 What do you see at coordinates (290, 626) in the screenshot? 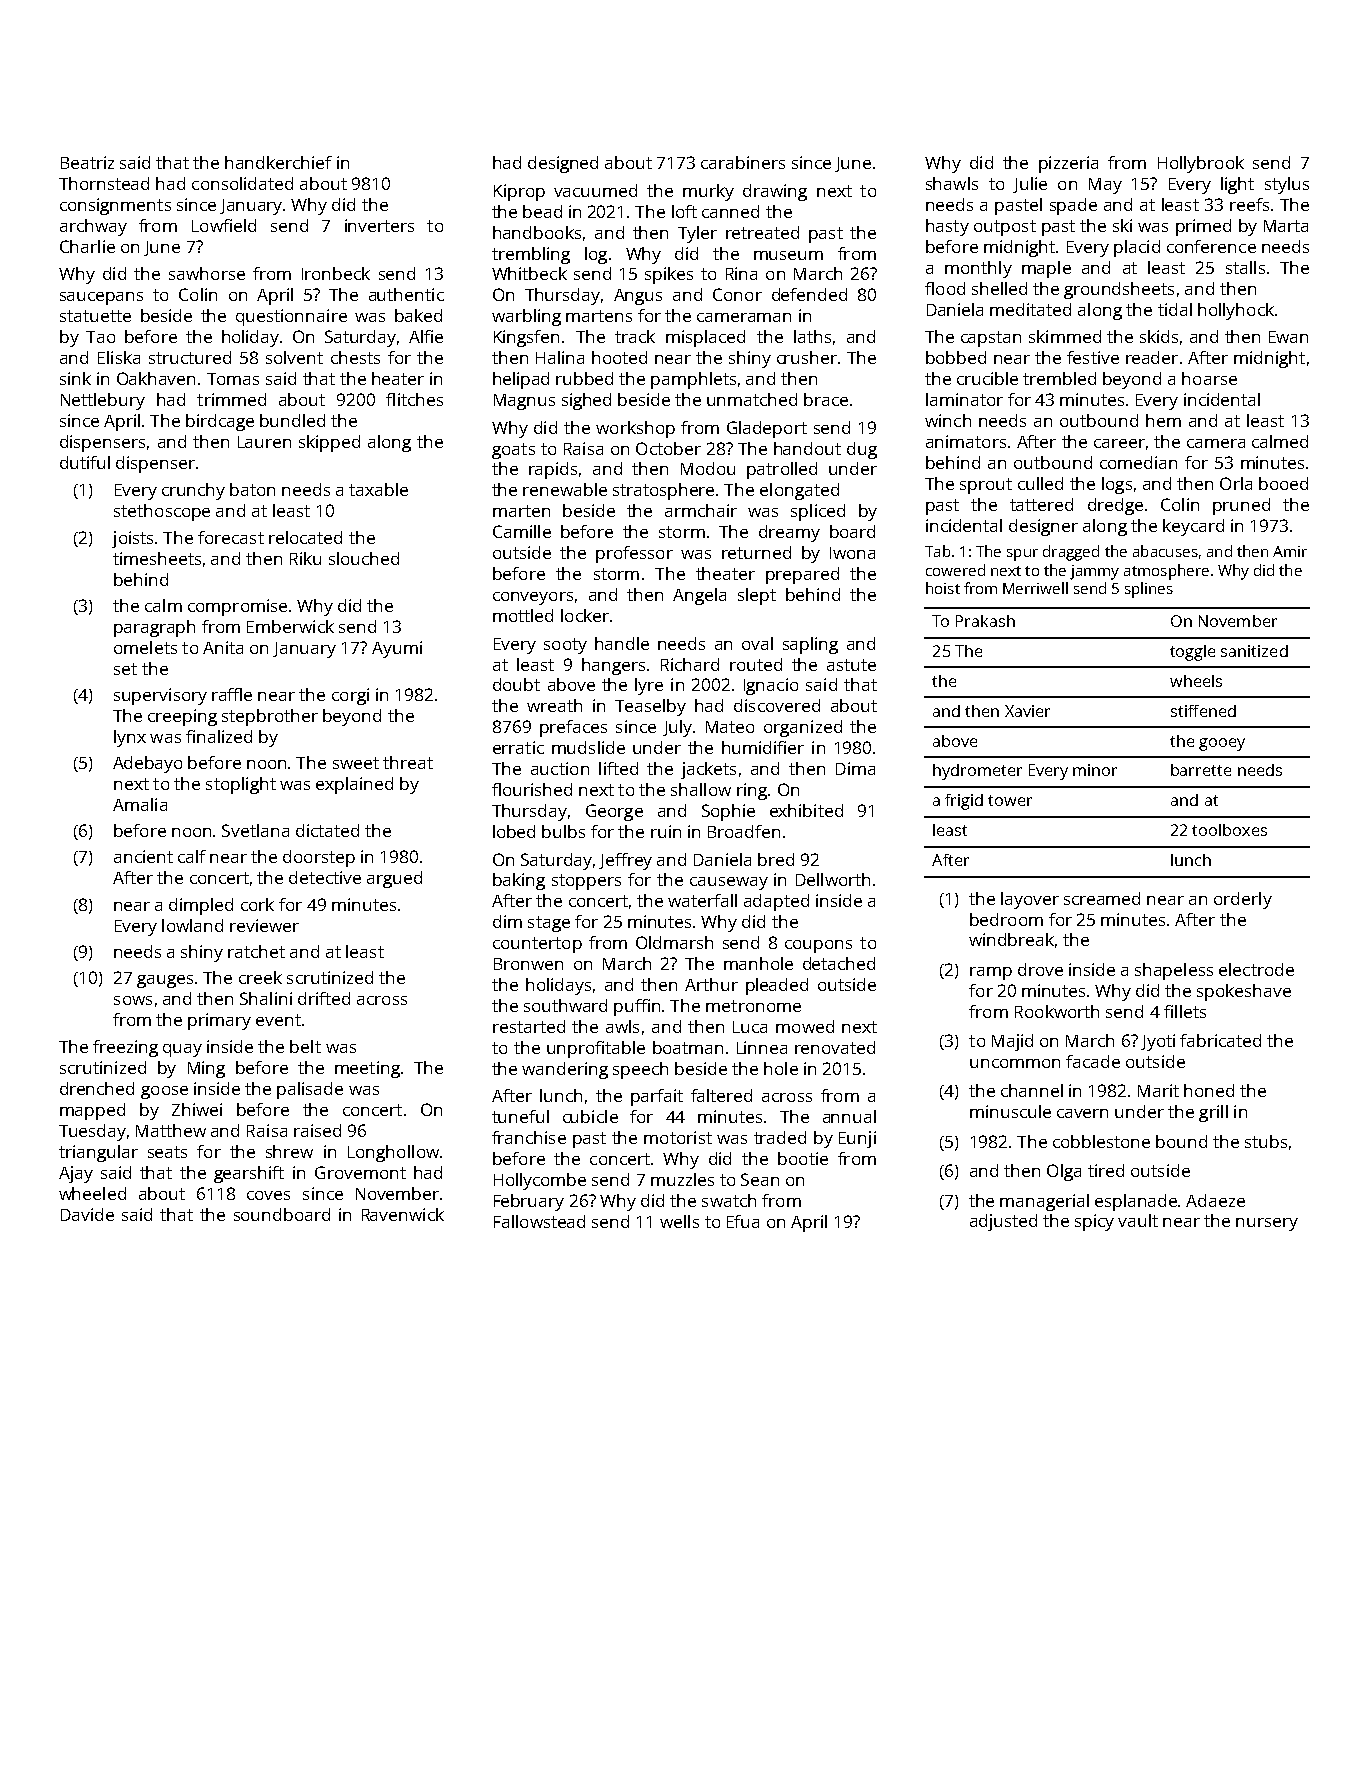
I see `Emberwick` at bounding box center [290, 626].
